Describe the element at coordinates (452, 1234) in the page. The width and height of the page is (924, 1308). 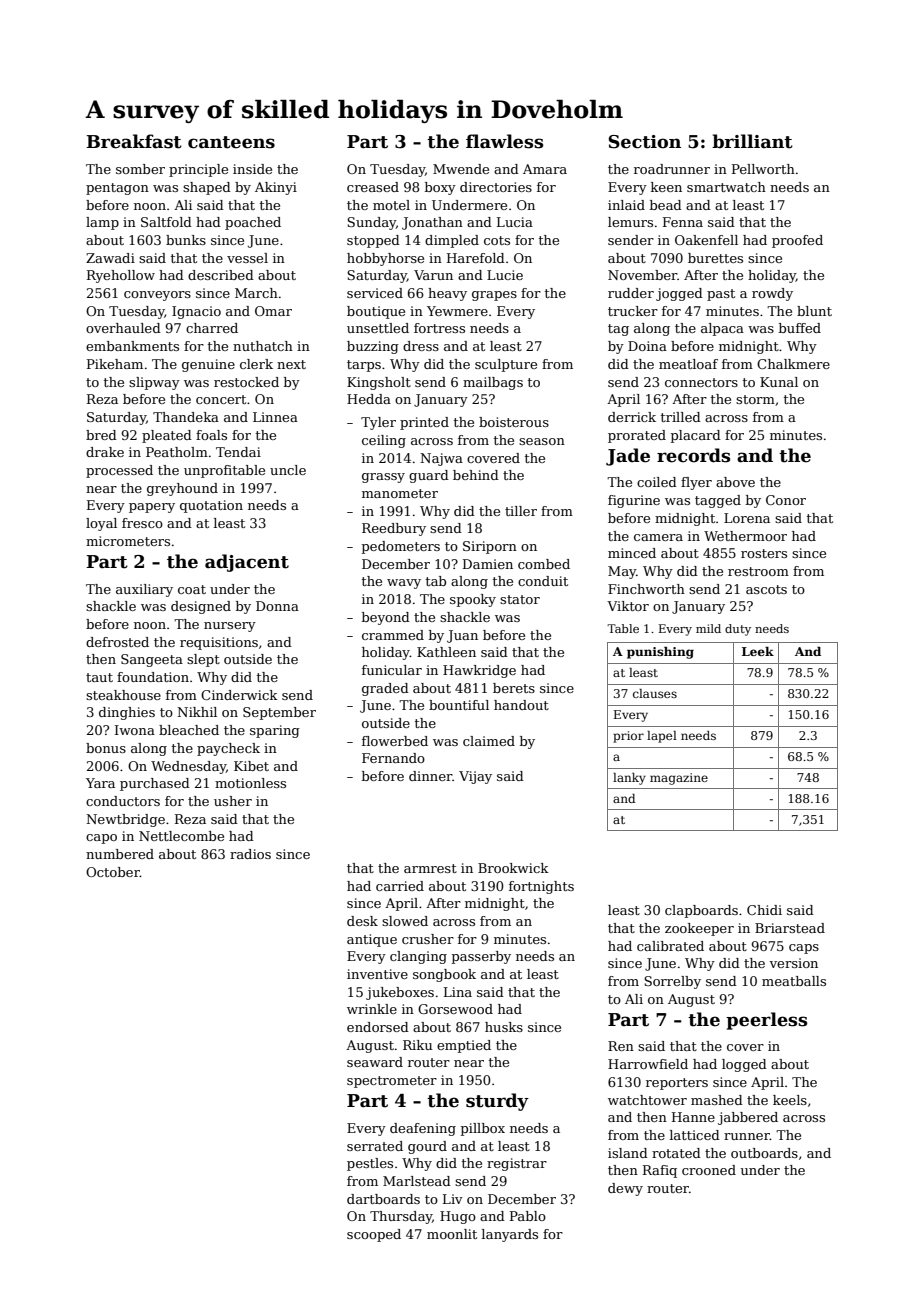
I see `moonlit` at that location.
